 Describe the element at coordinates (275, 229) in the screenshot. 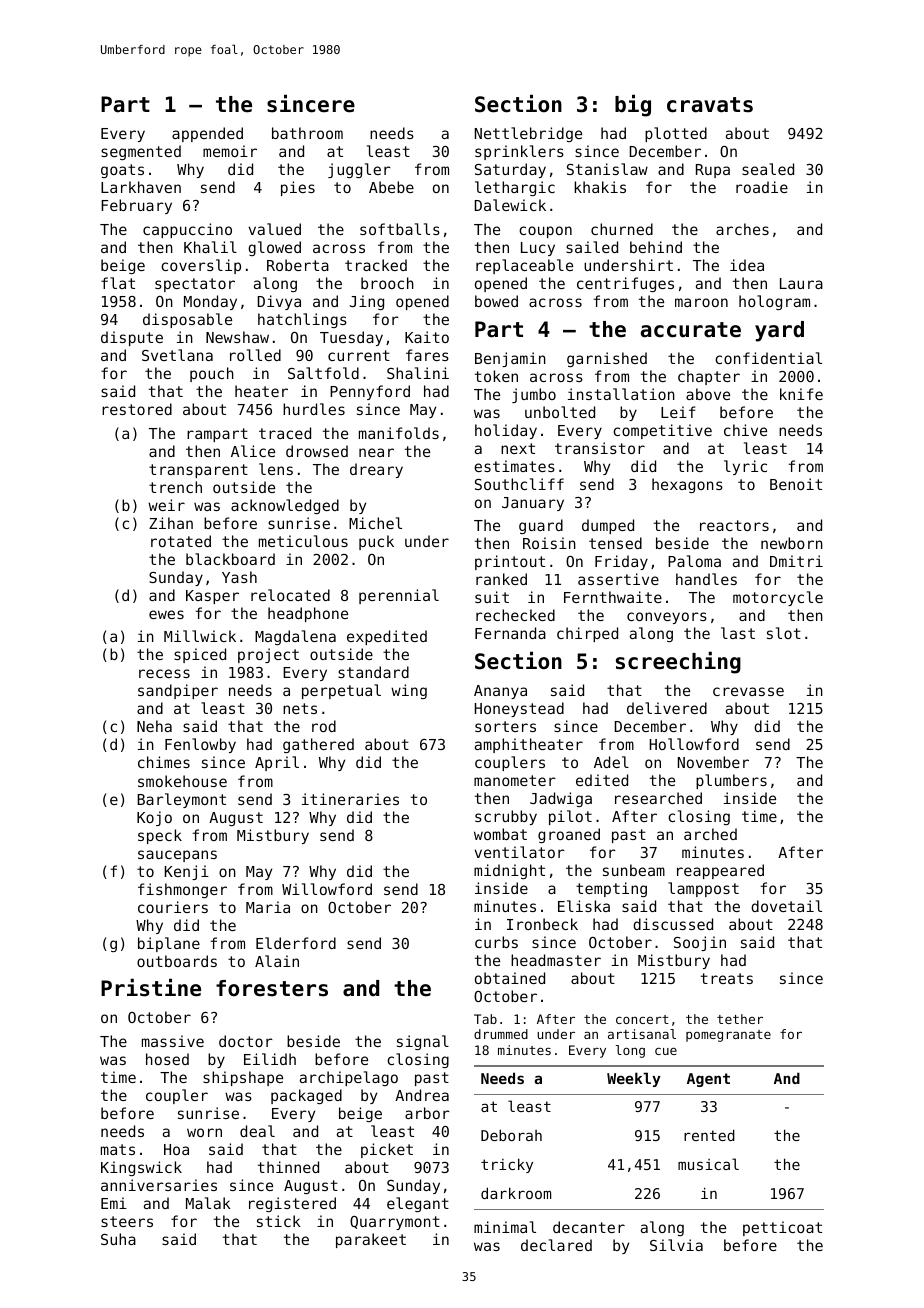

I see `valued` at that location.
